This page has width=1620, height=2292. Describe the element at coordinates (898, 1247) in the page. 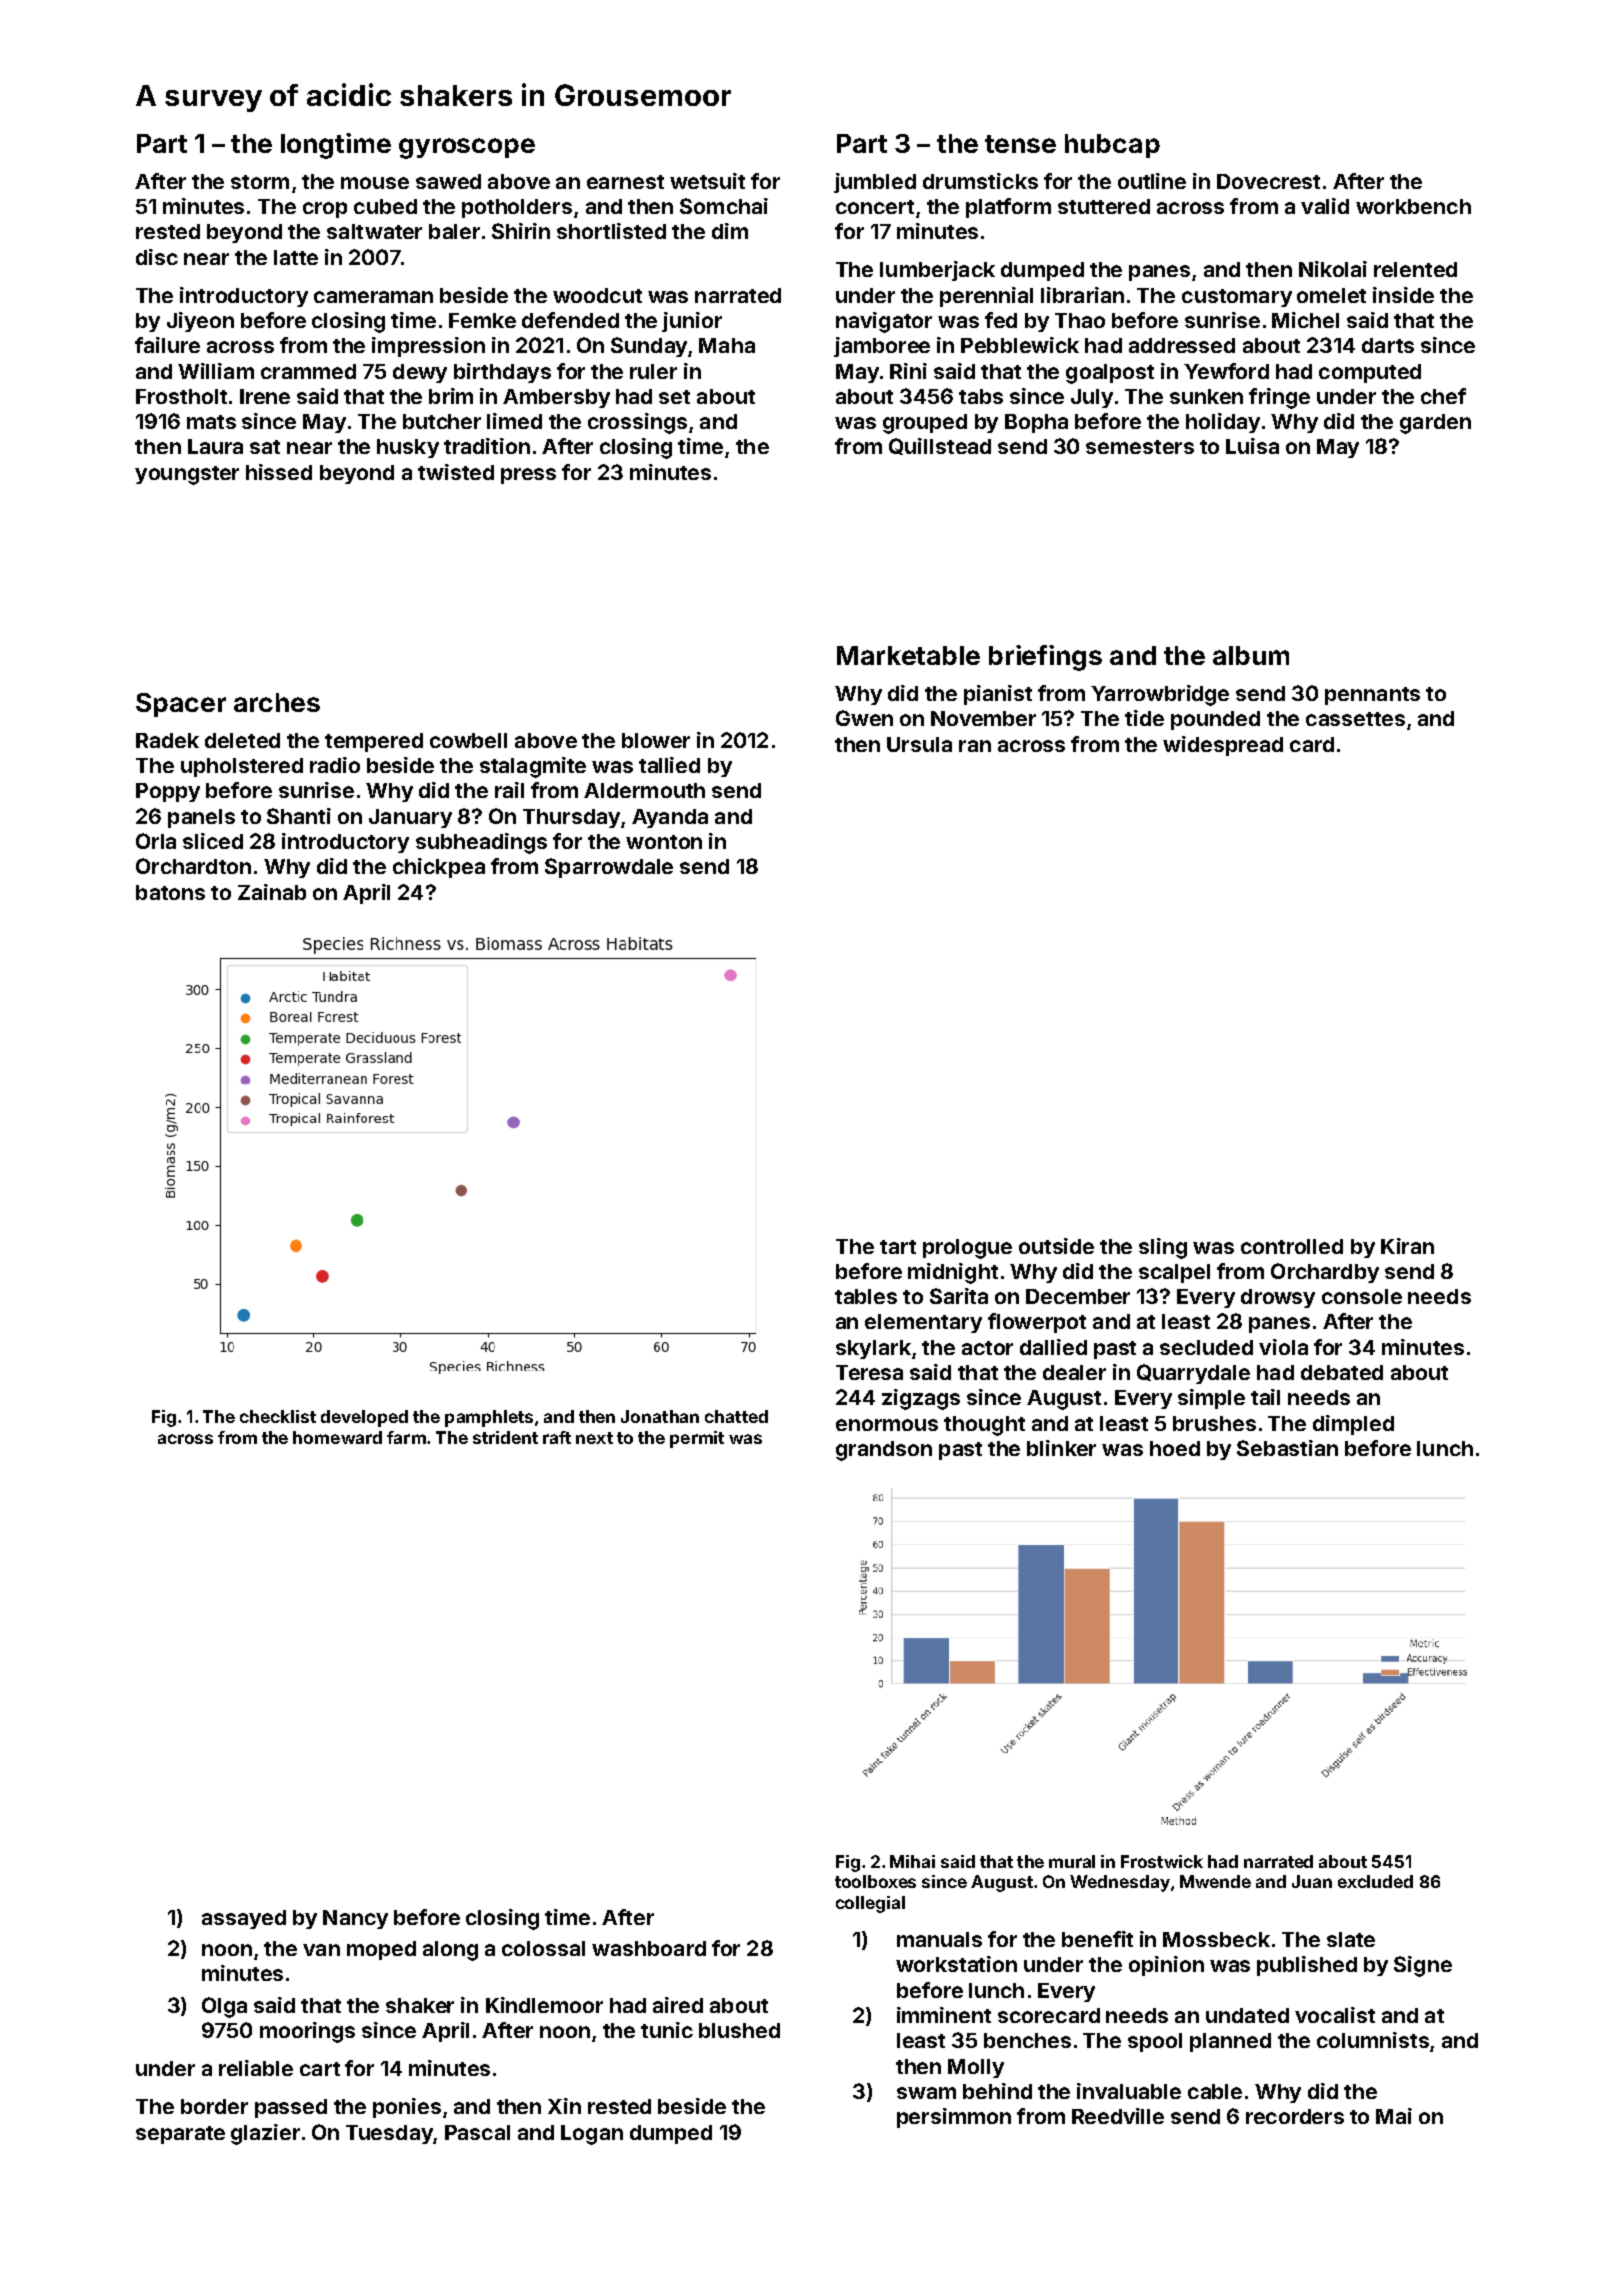

I see `tart` at that location.
